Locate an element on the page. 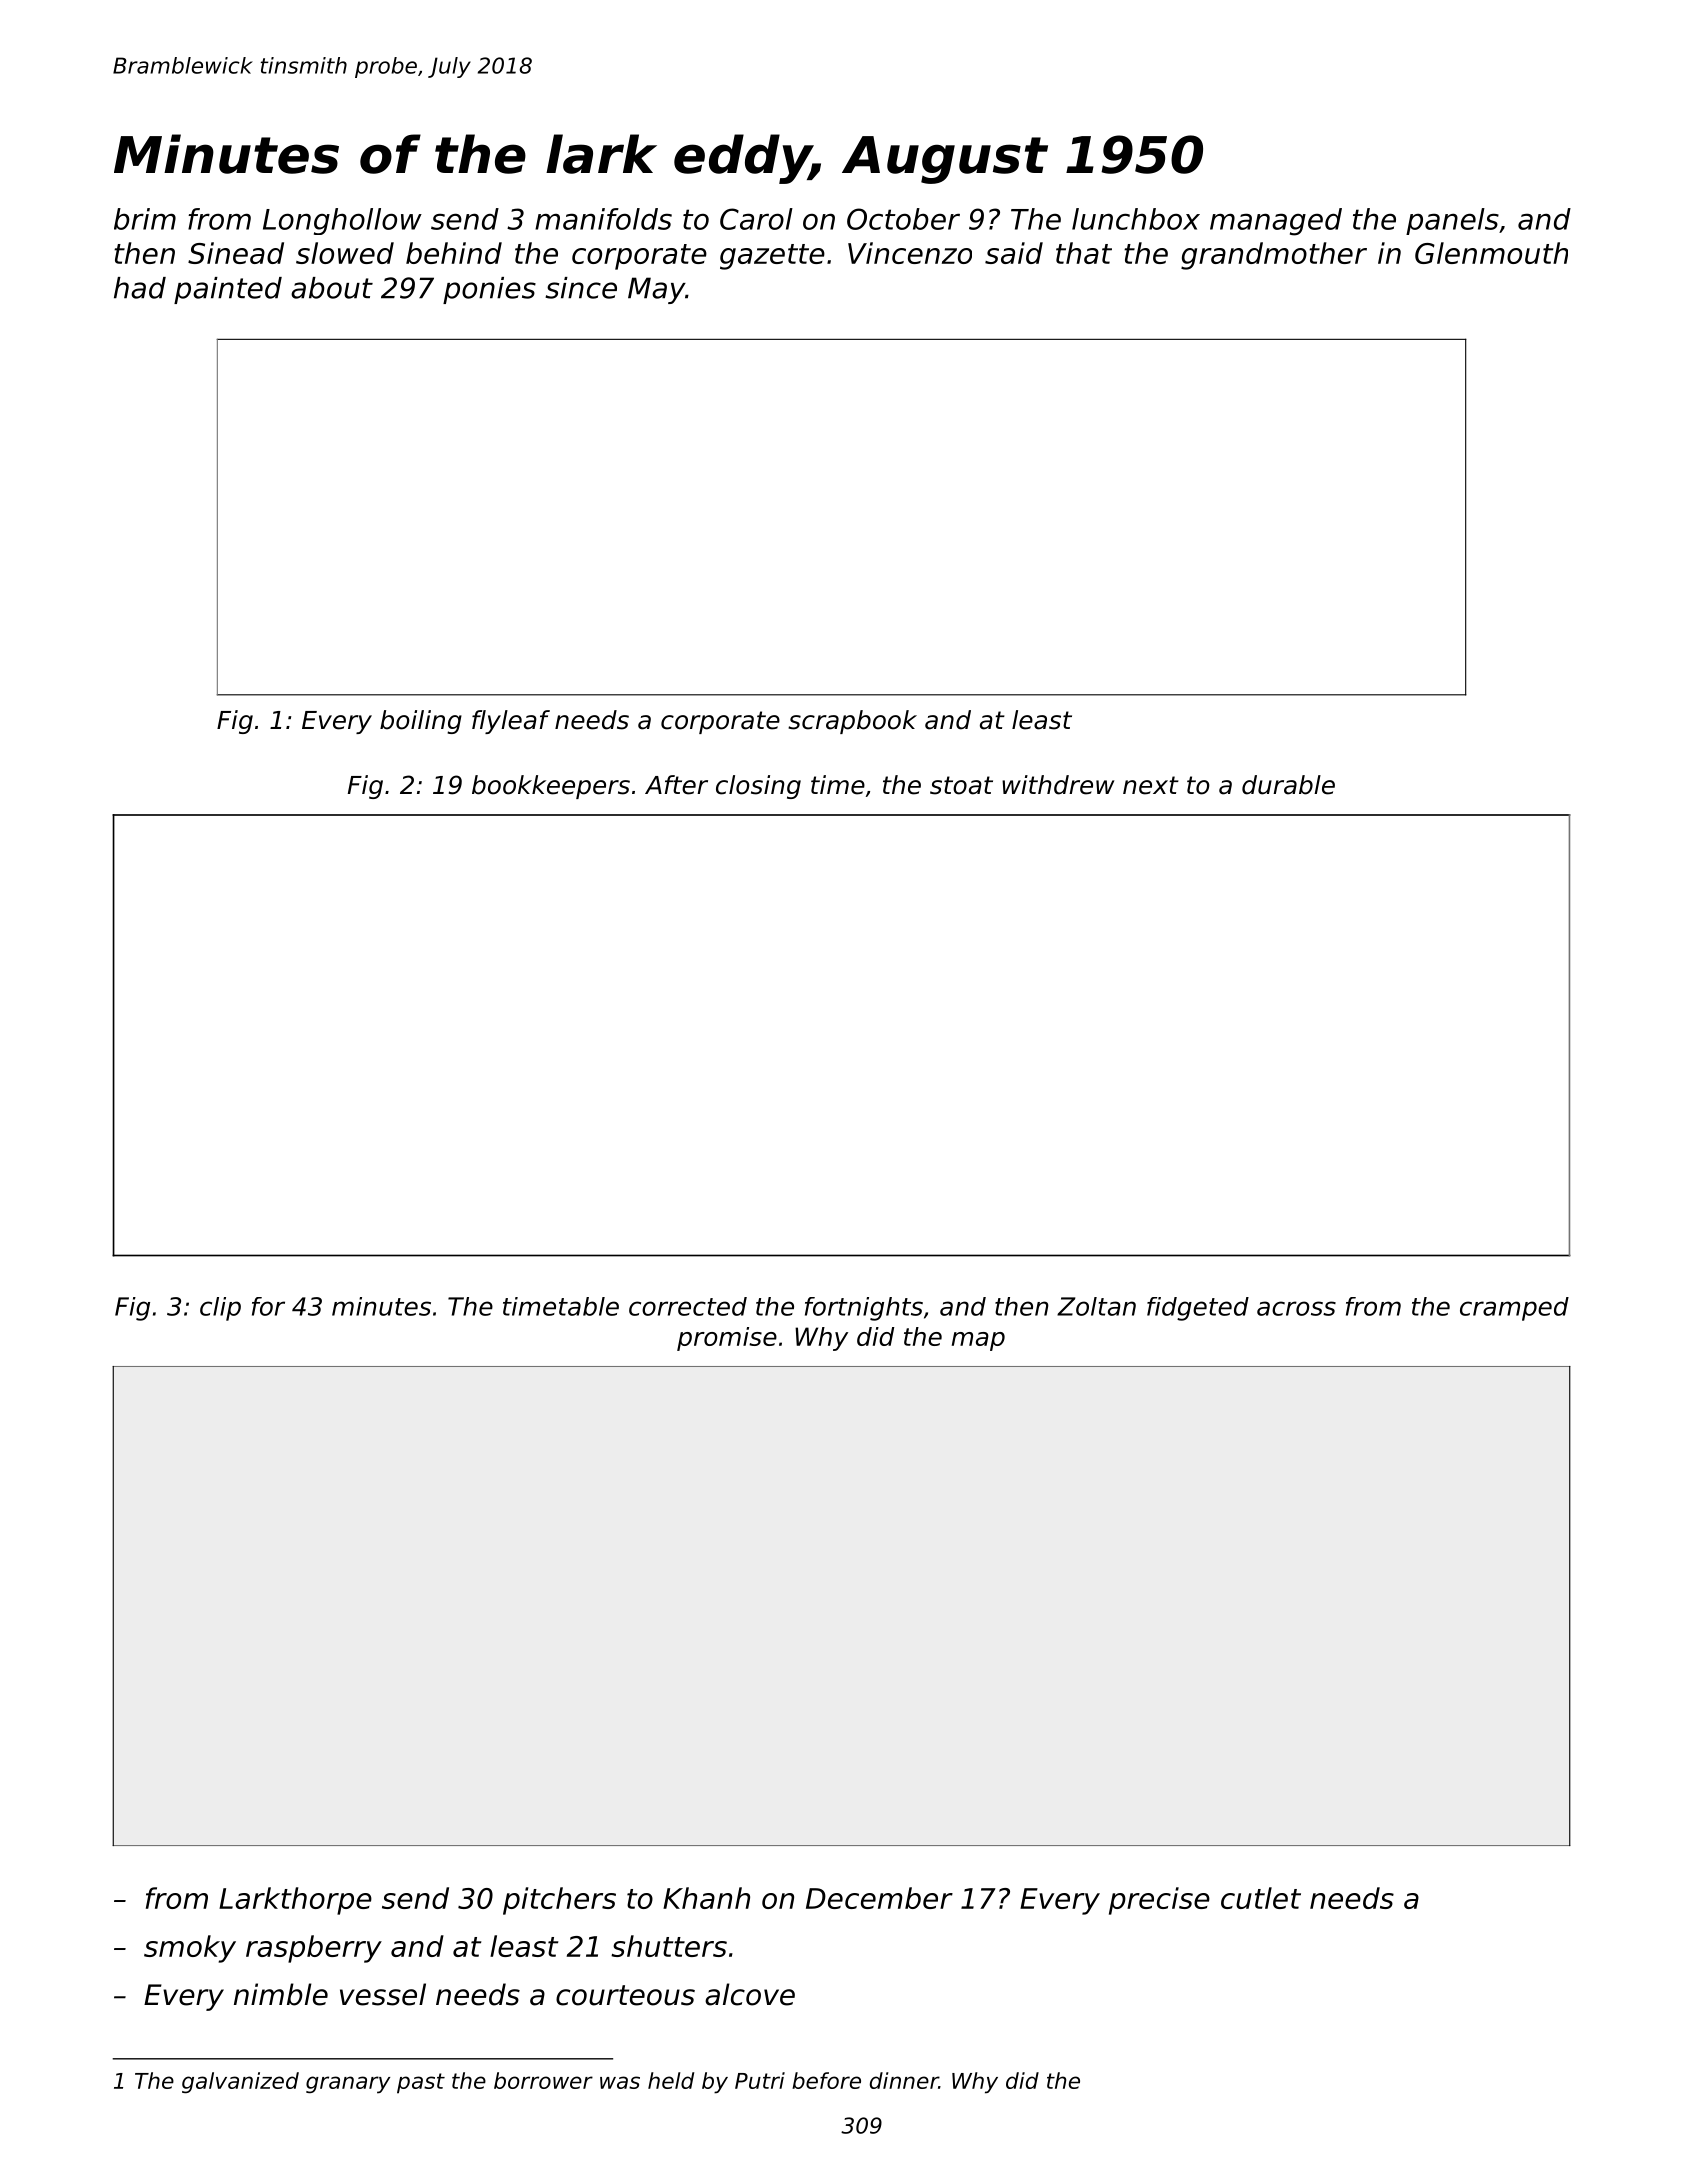 The height and width of the page is (2178, 1683). galvanized is located at coordinates (240, 2082).
